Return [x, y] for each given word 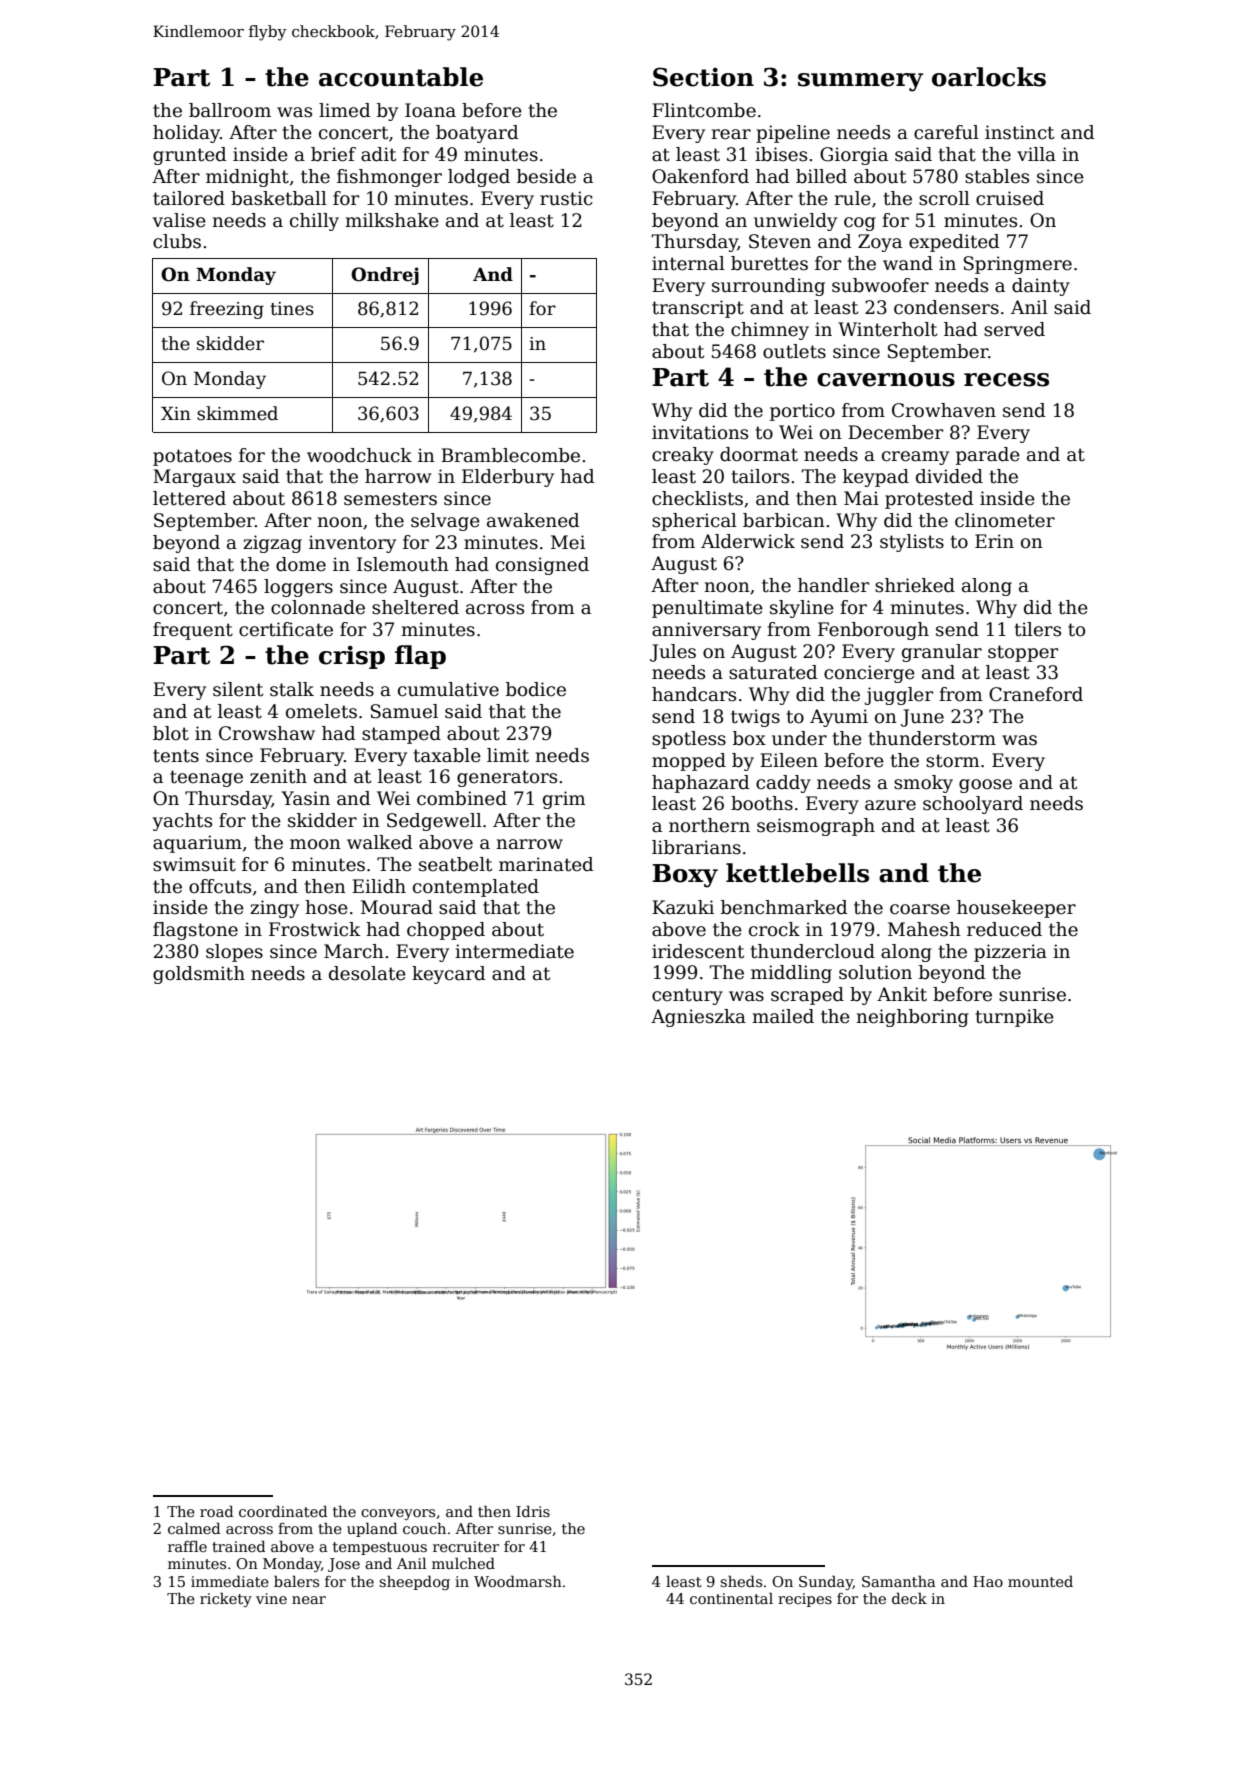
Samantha [899, 1581]
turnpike [1015, 1018]
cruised [1010, 198]
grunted [190, 156]
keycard [449, 975]
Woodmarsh [518, 1581]
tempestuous [380, 1548]
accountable [401, 77]
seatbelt [455, 864]
